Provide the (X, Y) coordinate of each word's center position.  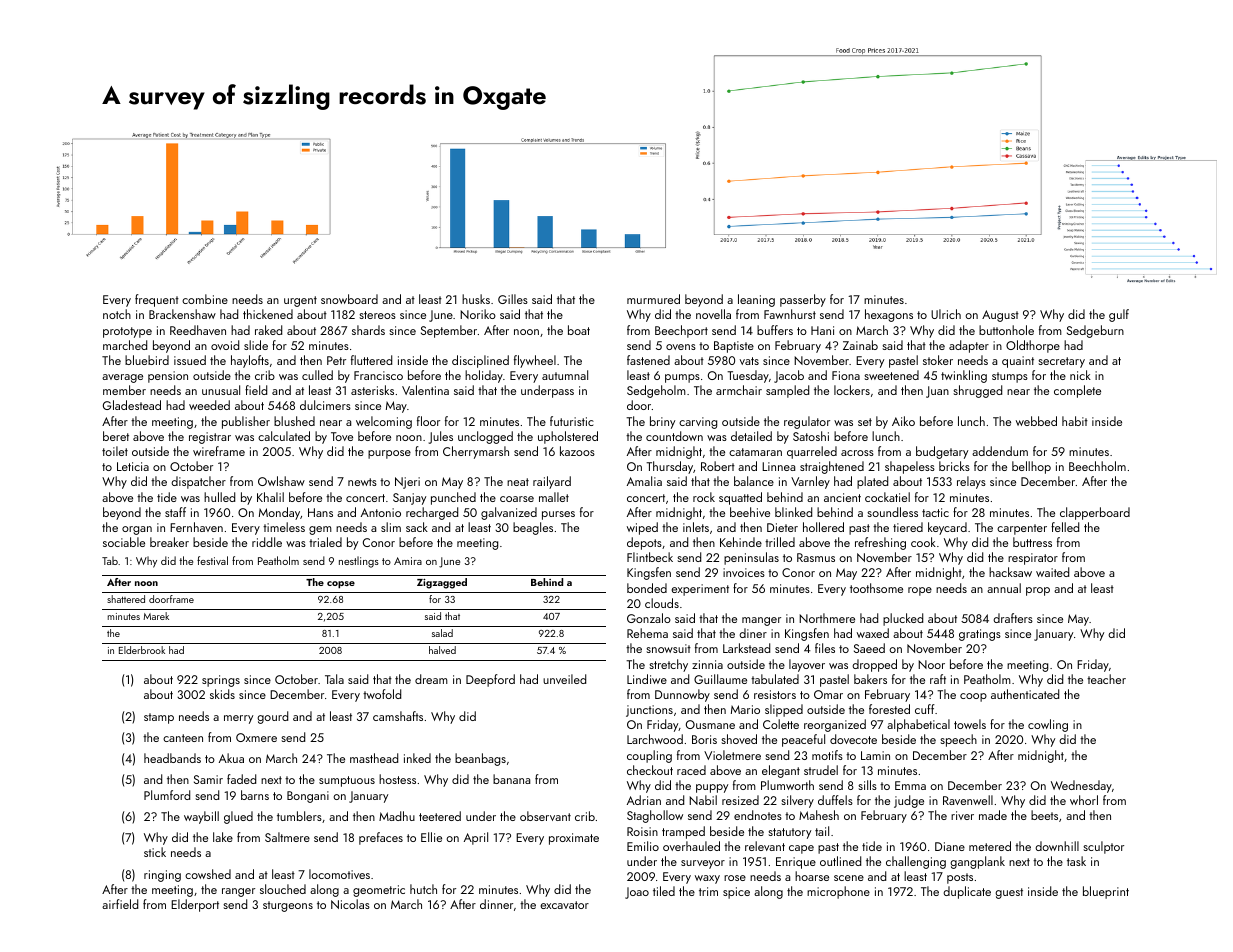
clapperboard (1095, 513)
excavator (564, 905)
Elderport (195, 905)
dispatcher (198, 482)
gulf (1119, 315)
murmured (653, 299)
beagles (533, 528)
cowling (1048, 725)
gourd (272, 717)
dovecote (853, 739)
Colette (781, 724)
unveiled (564, 679)
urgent (300, 301)
